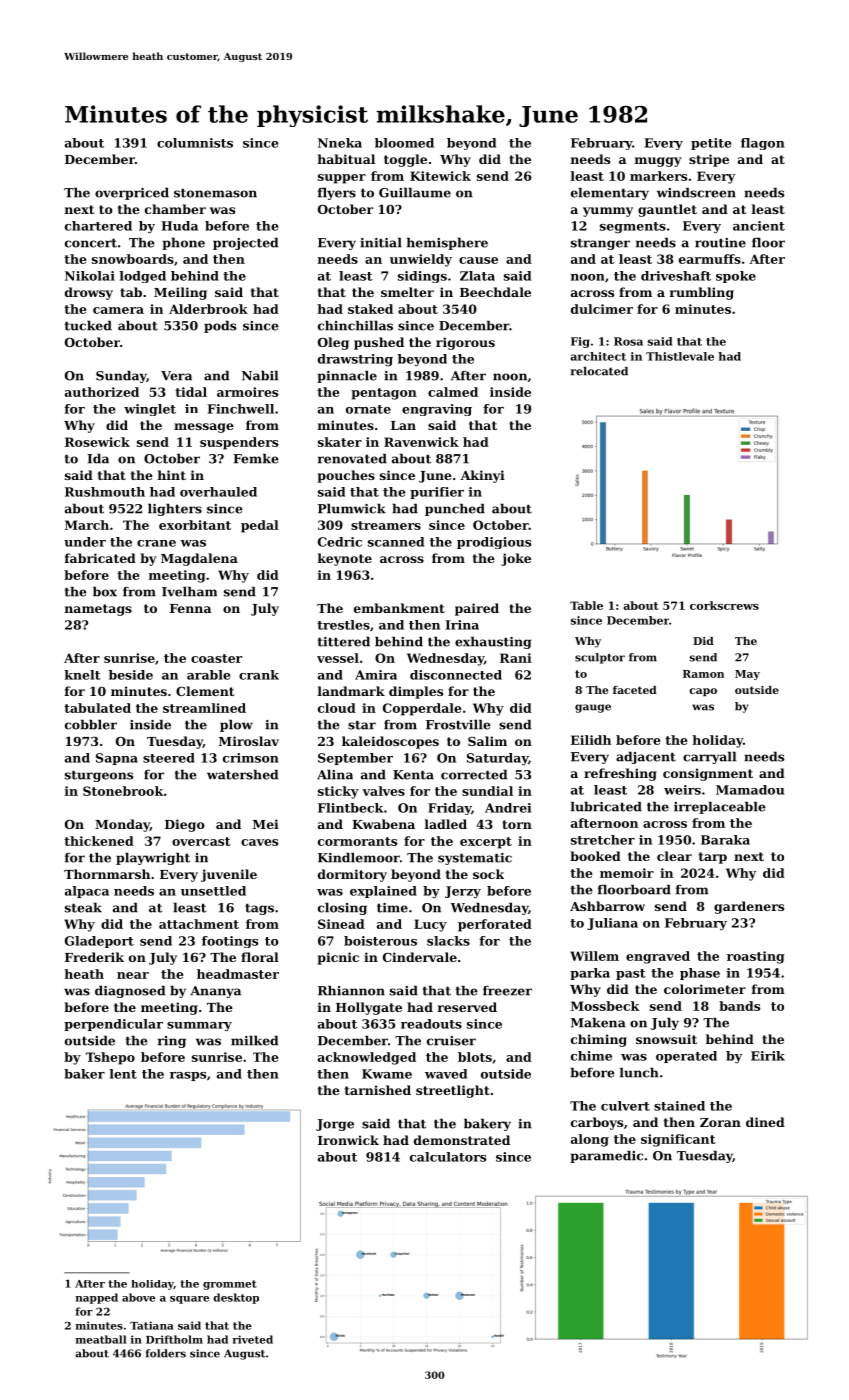 This screenshot has width=849, height=1400. I want to click on stonemason, so click(215, 193).
